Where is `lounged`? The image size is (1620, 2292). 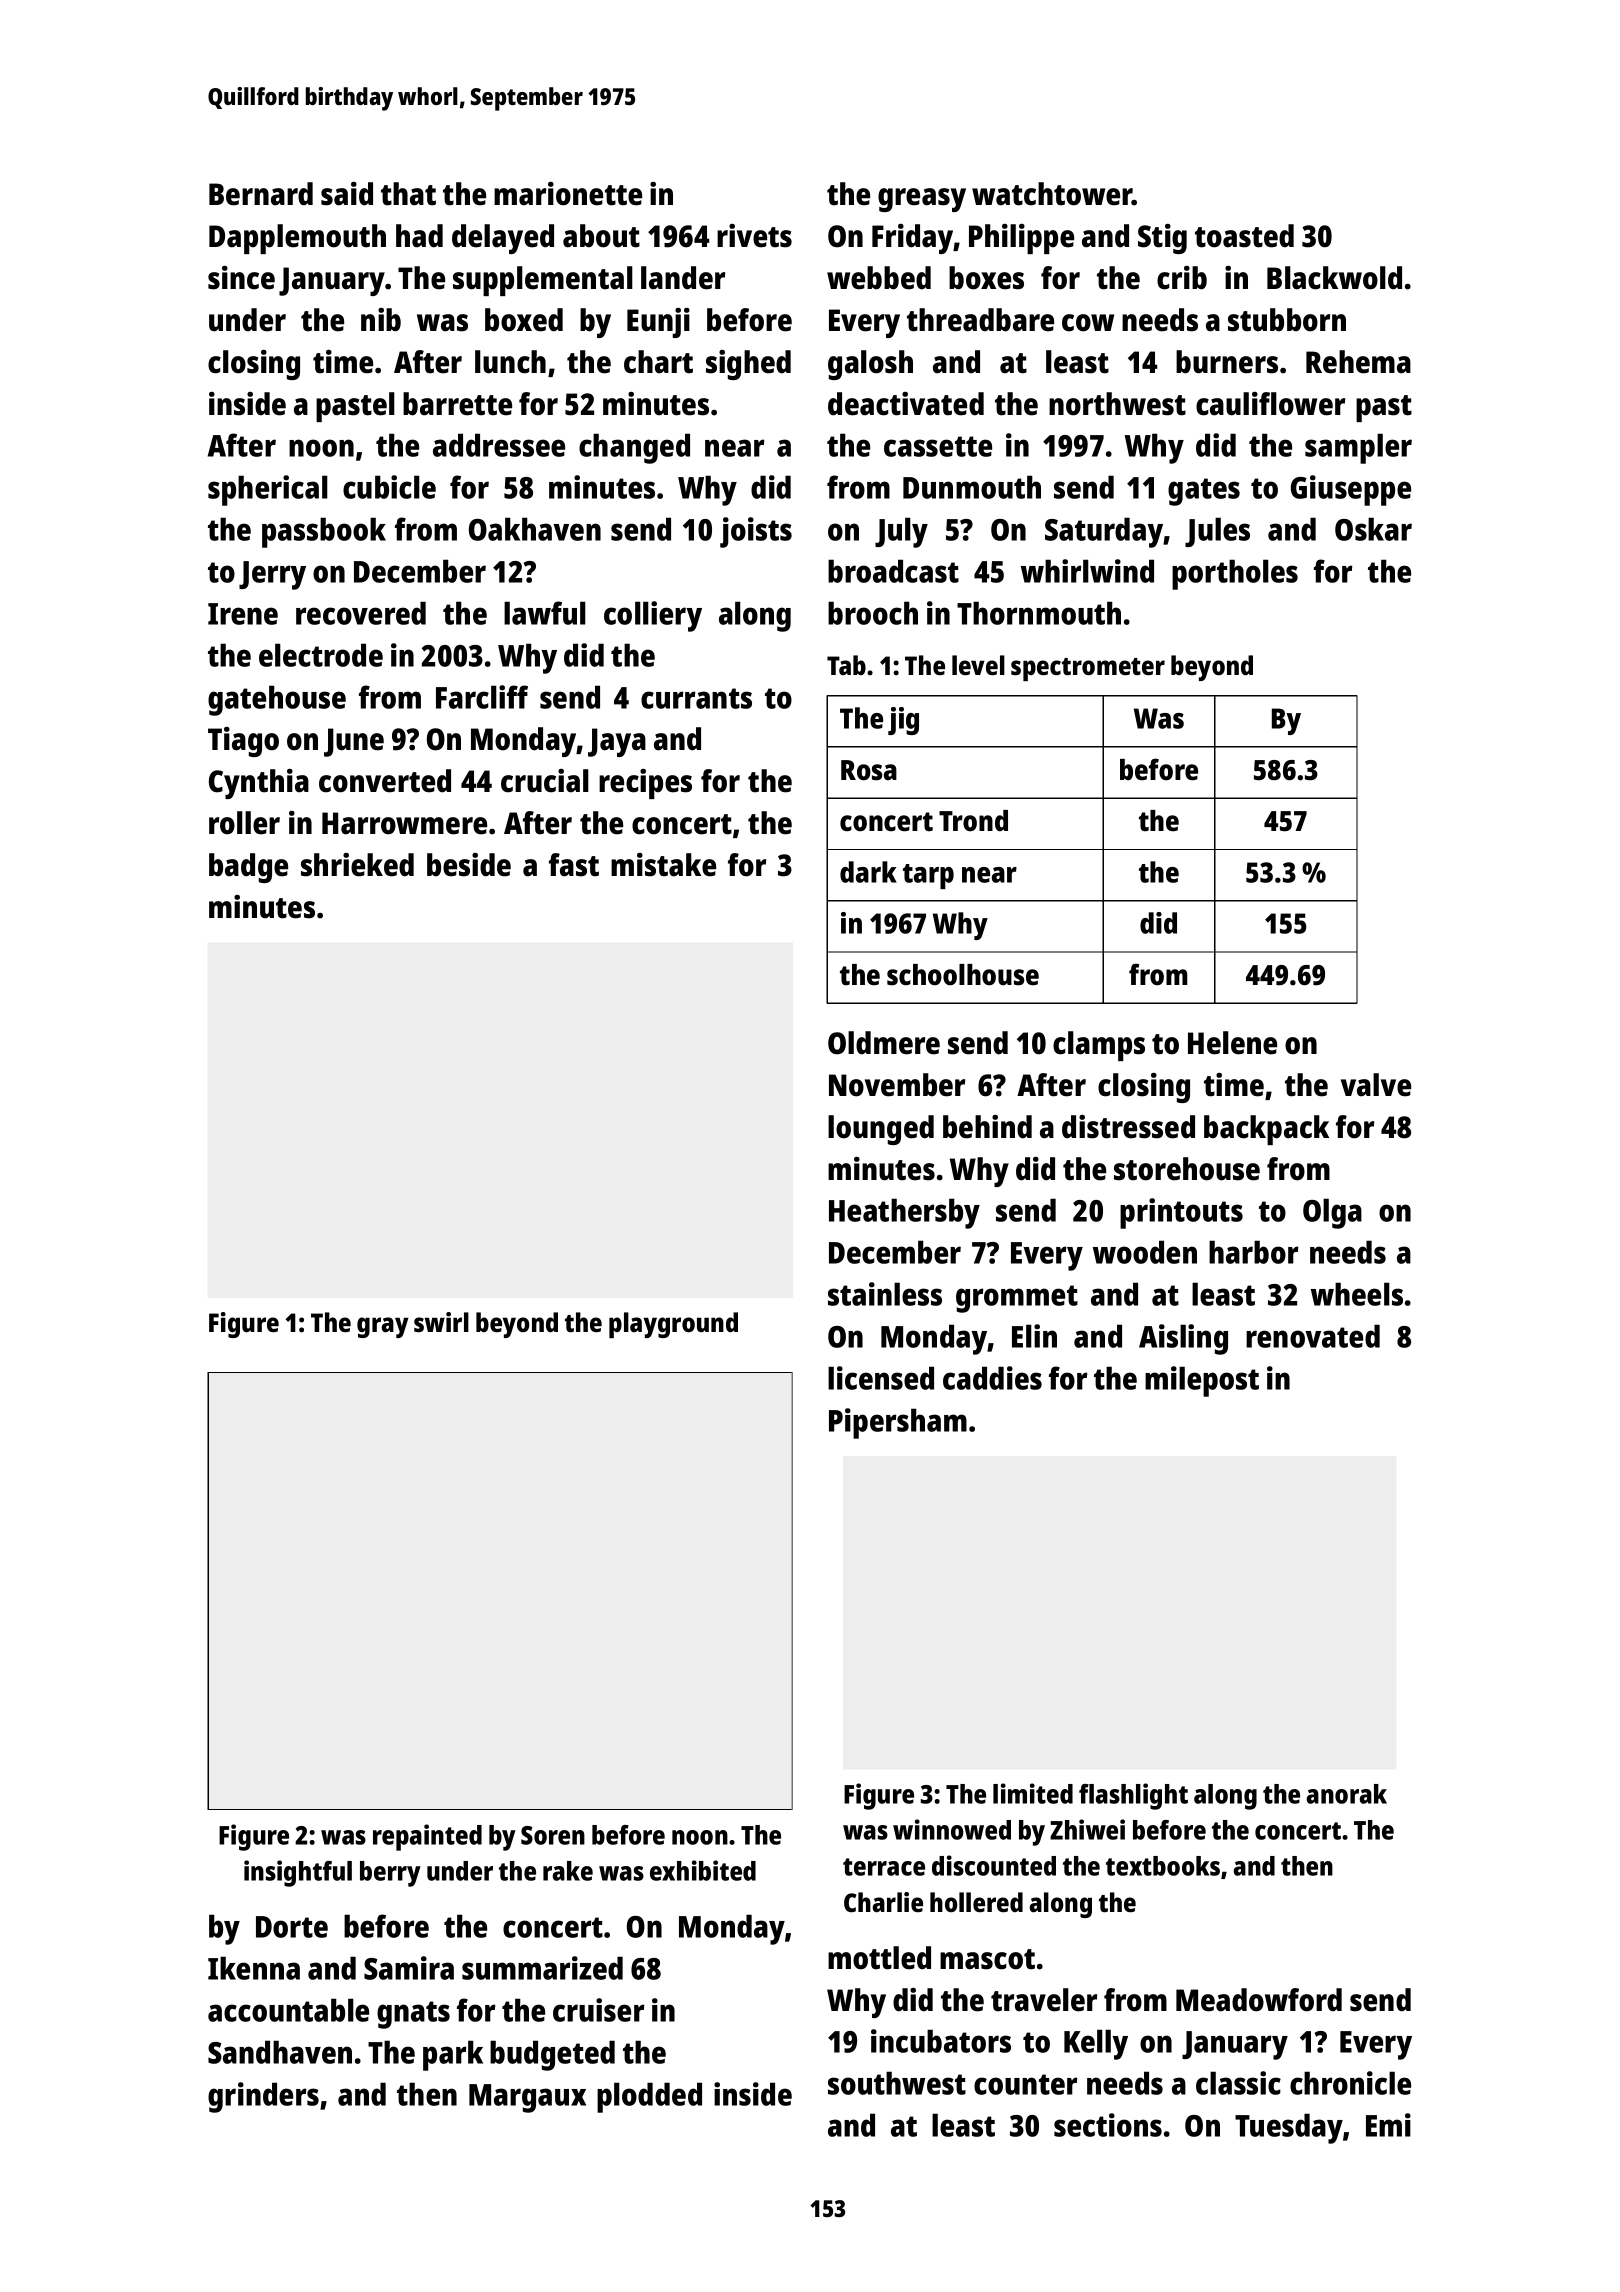 lounged is located at coordinates (881, 1130).
